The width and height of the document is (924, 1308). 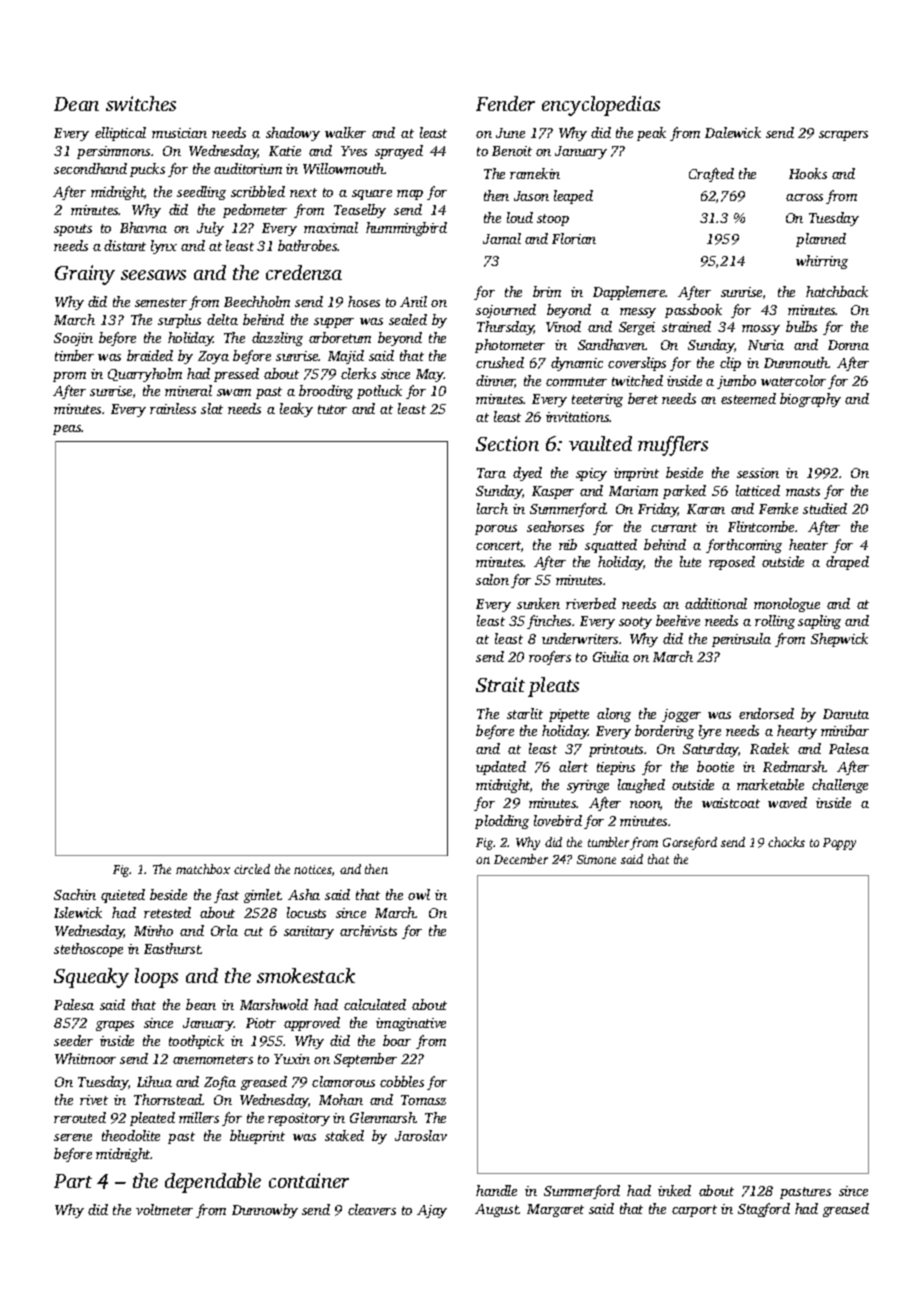 I want to click on Crafted, so click(x=711, y=175).
